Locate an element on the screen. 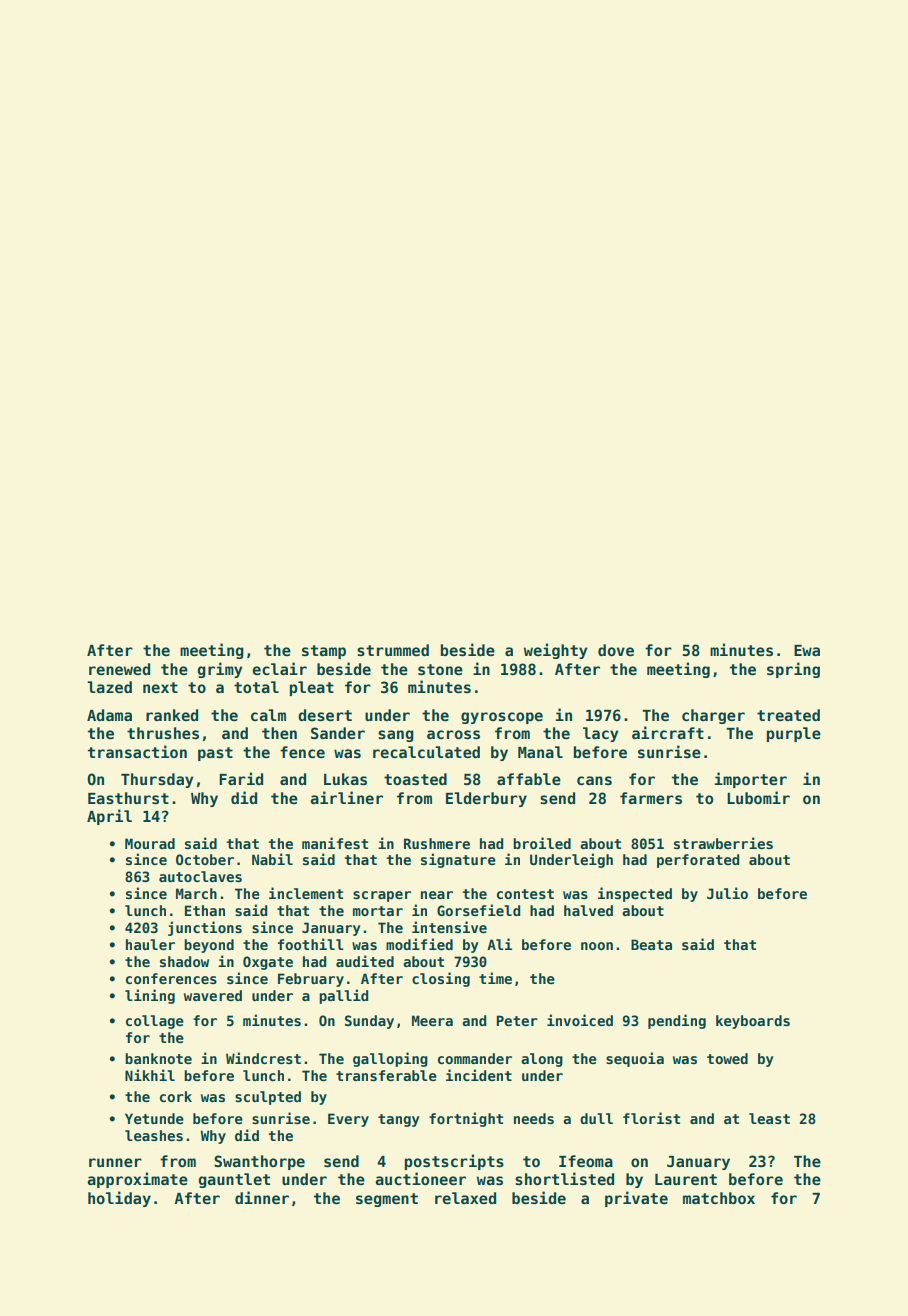 This screenshot has width=908, height=1316. Beata is located at coordinates (651, 944).
